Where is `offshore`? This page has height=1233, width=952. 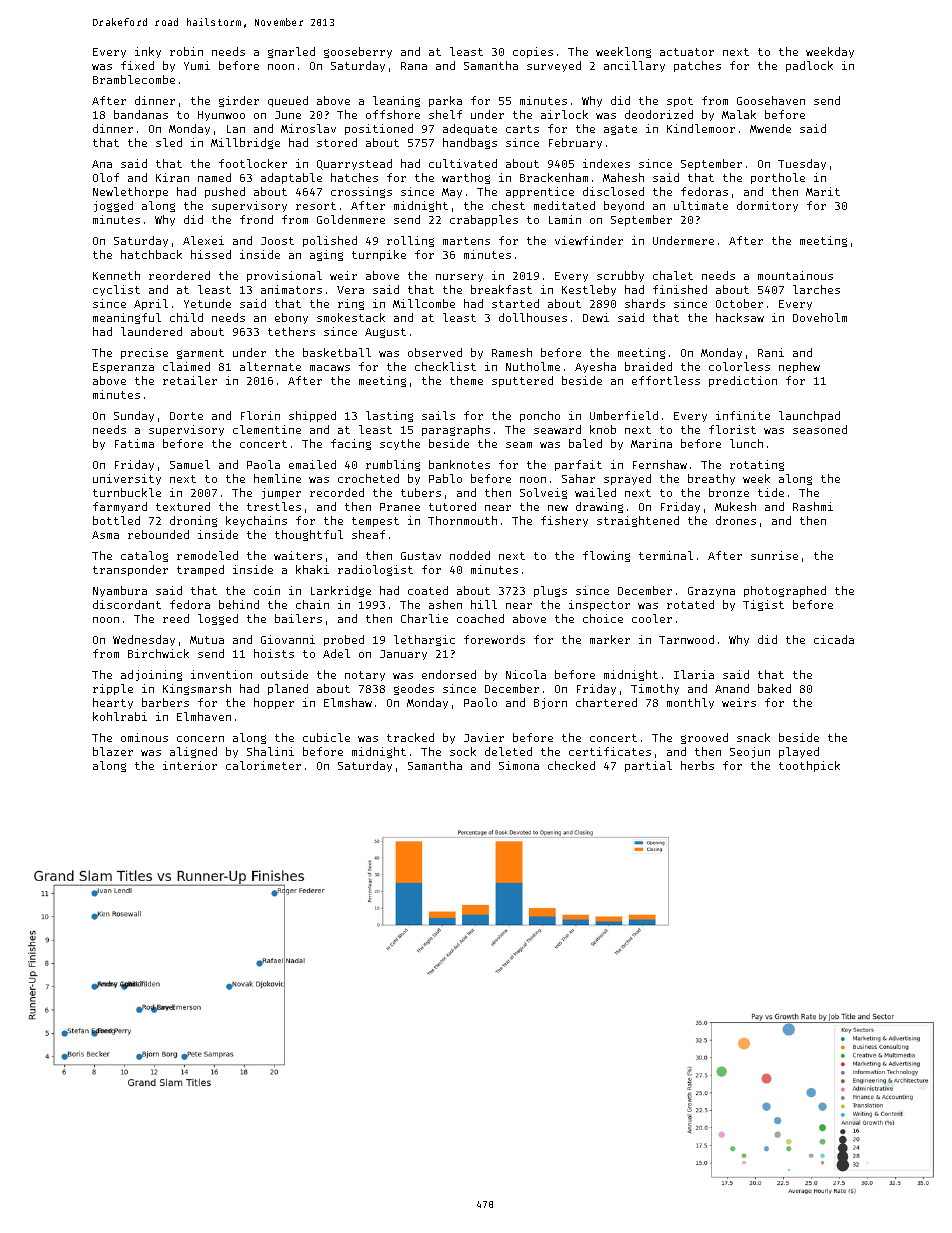 offshore is located at coordinates (393, 114).
